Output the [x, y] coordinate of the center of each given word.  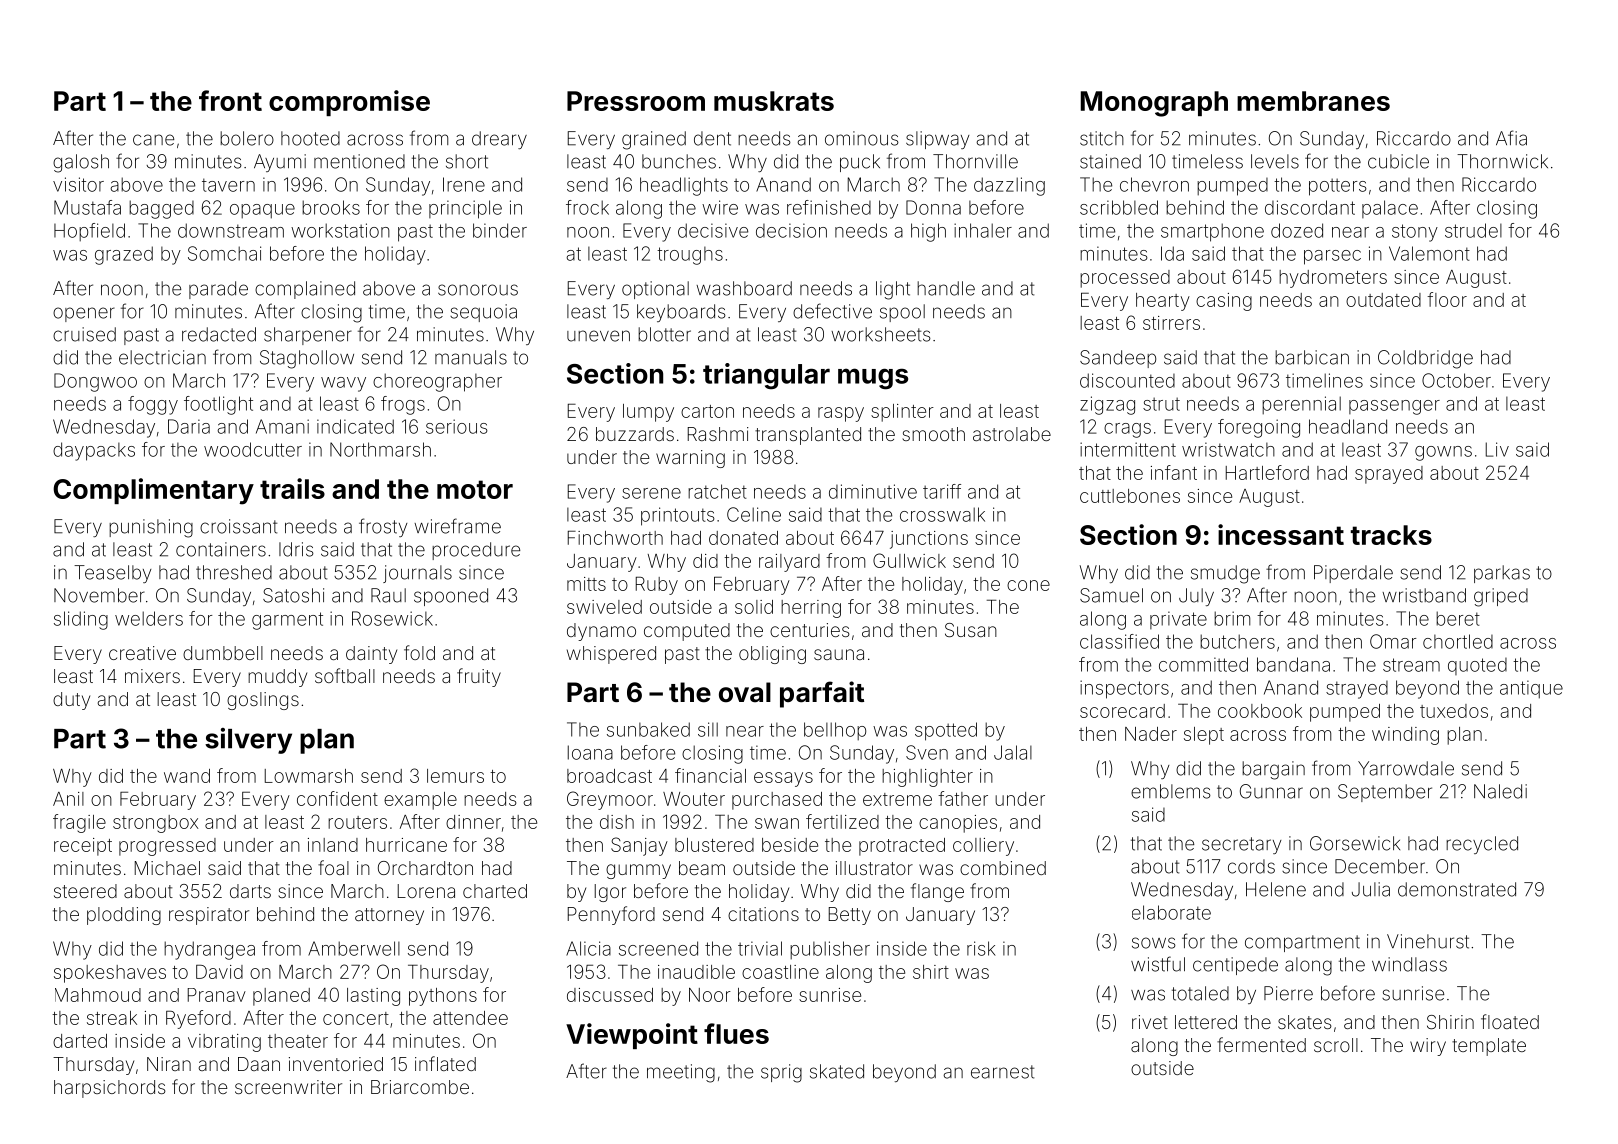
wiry [1428, 1047]
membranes [1313, 101]
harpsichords [110, 1089]
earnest [1002, 1072]
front [230, 100]
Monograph [1154, 104]
